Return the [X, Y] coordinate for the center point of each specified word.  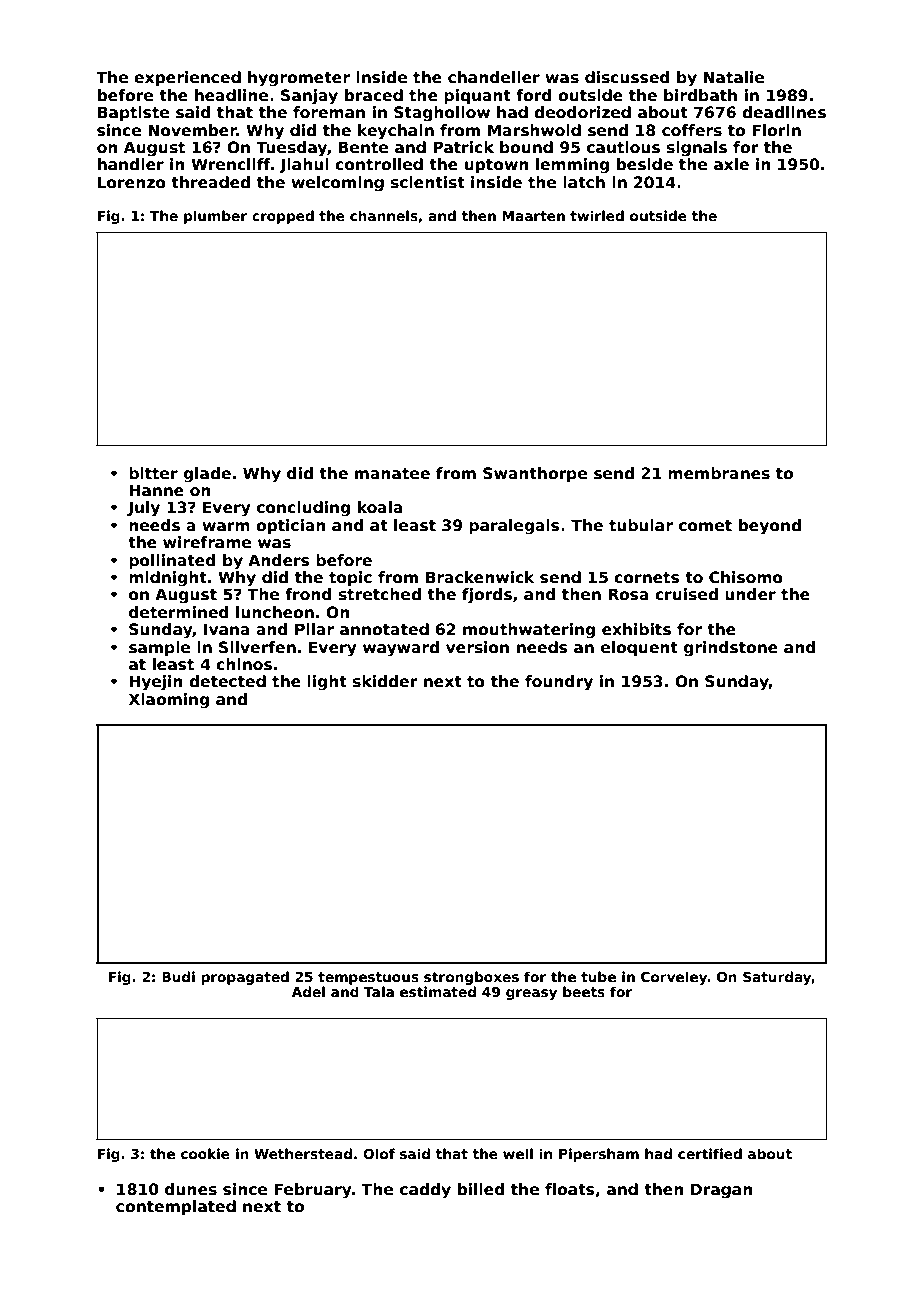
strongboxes [471, 978]
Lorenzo [132, 182]
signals [697, 149]
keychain [396, 132]
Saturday [777, 978]
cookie [205, 1153]
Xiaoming [169, 701]
